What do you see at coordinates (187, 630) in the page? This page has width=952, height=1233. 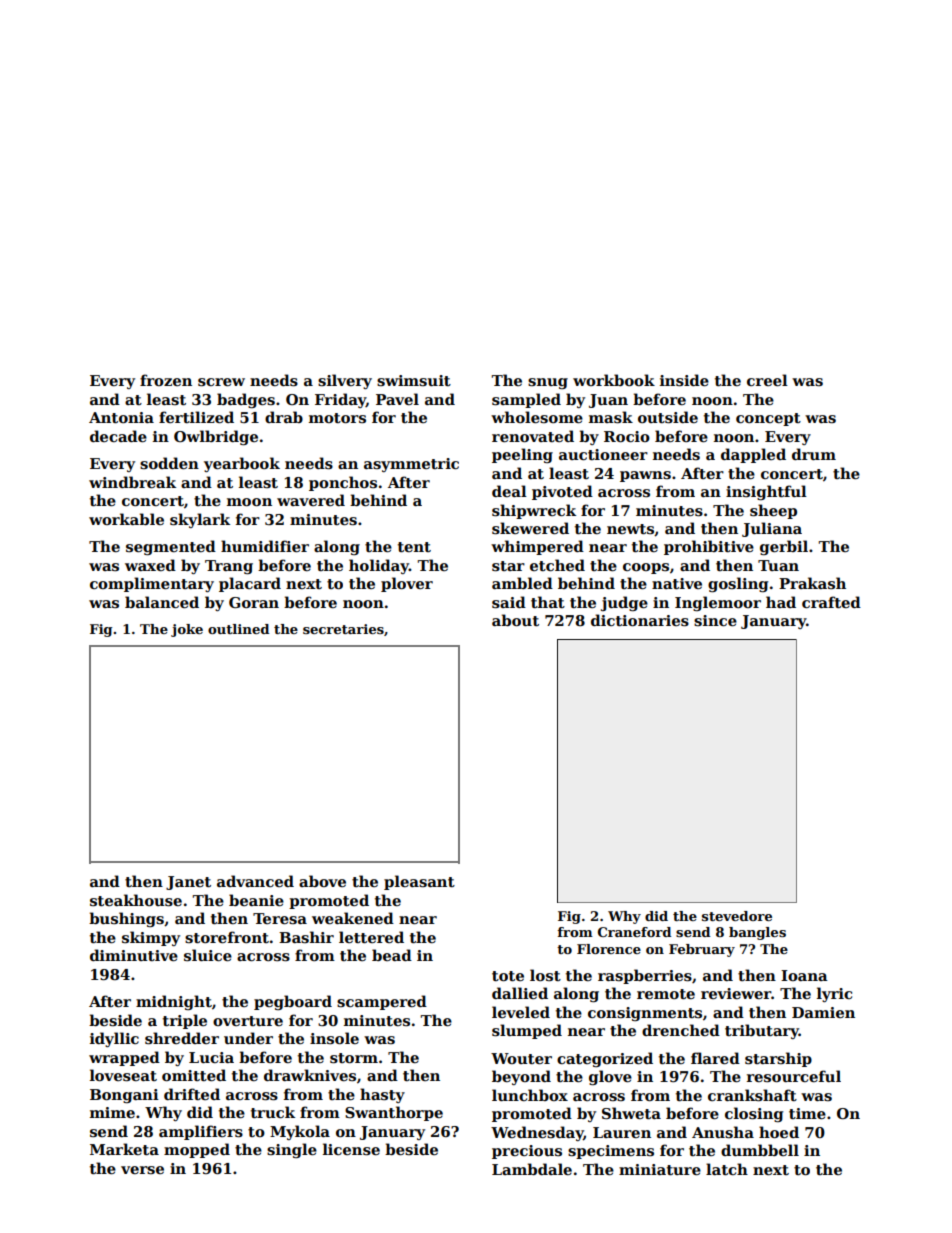 I see `joke` at bounding box center [187, 630].
